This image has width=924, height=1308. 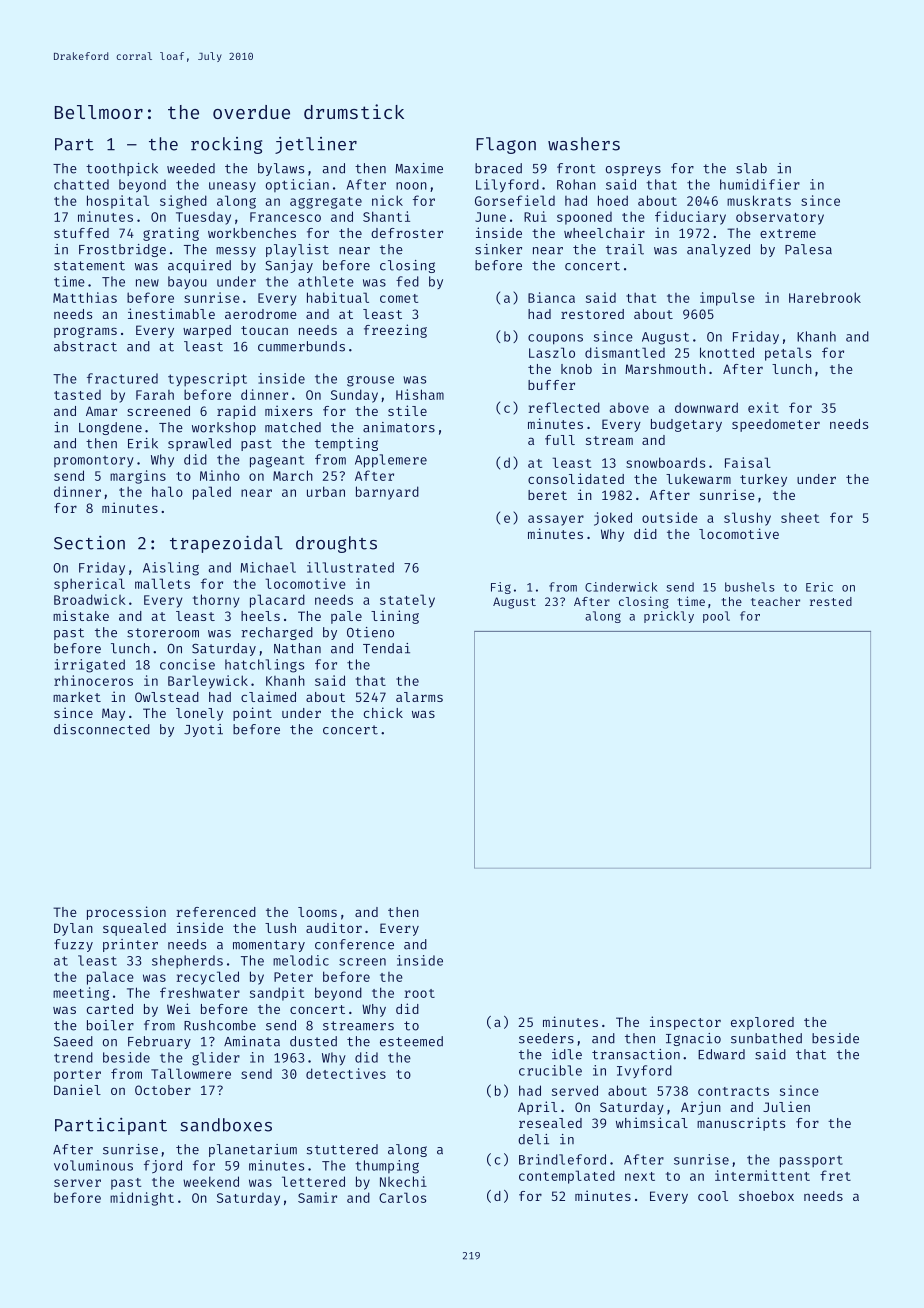 I want to click on hoed, so click(x=613, y=200).
